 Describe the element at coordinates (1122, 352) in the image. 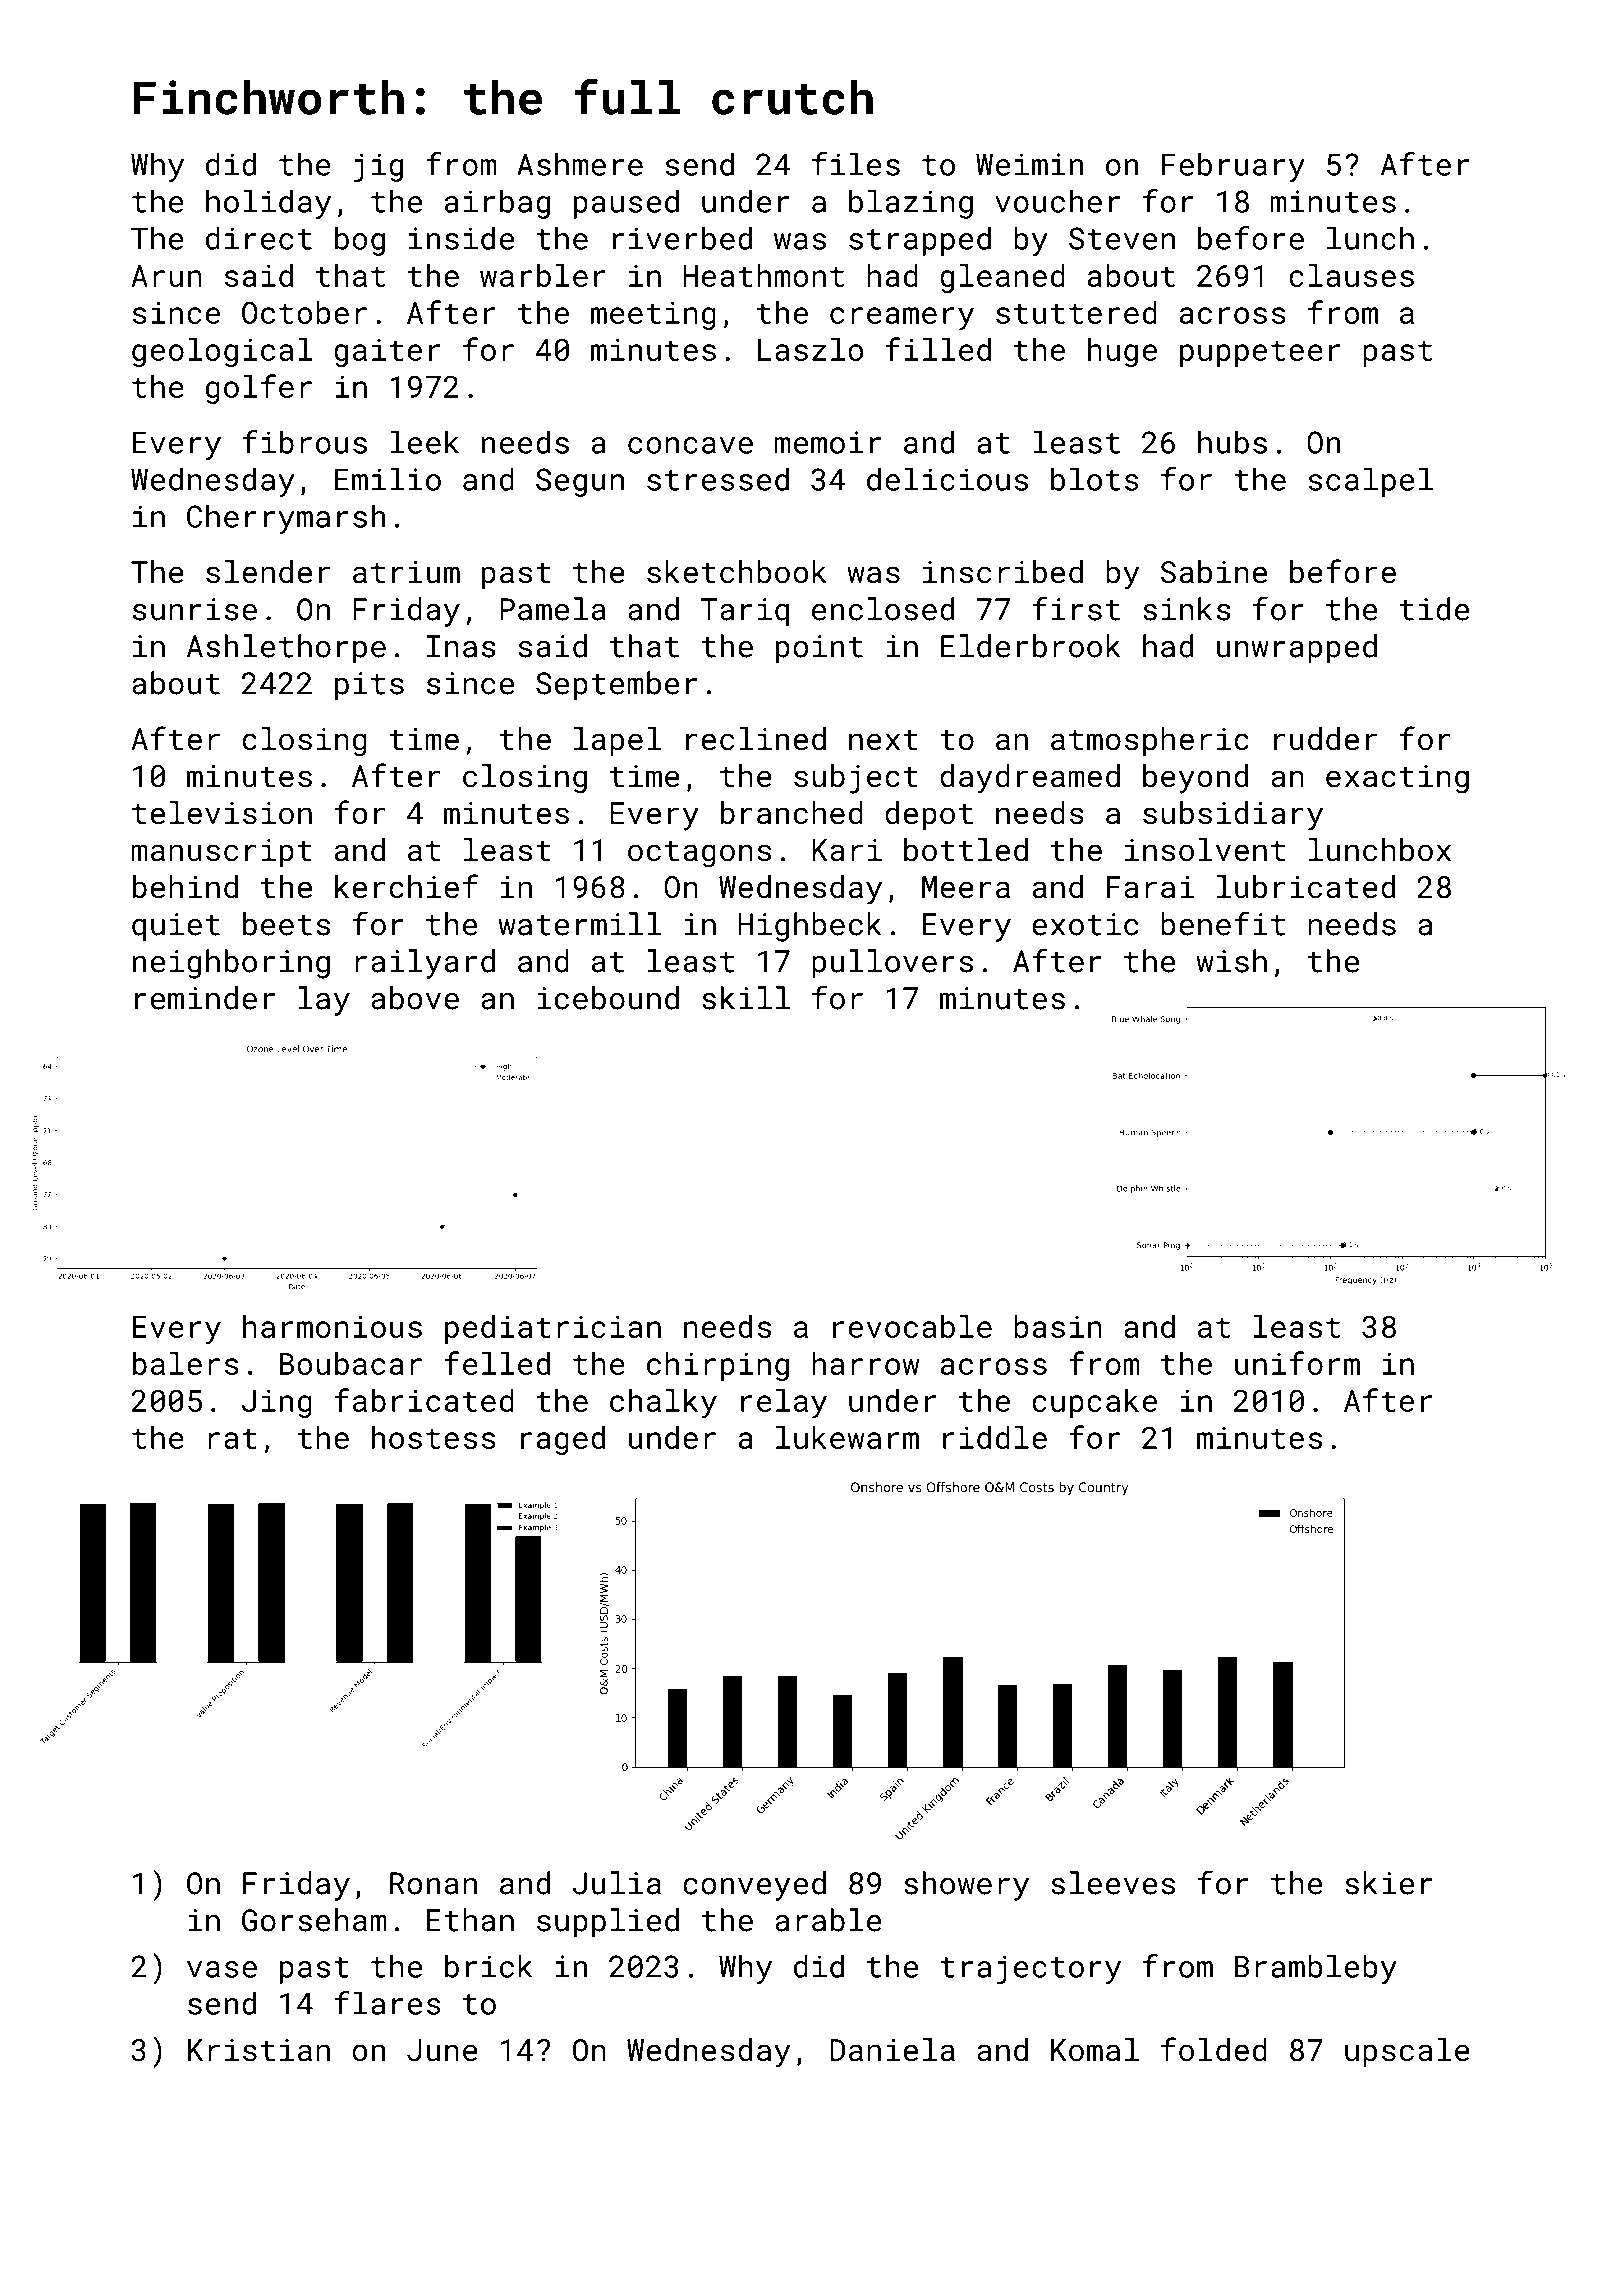

I see `huge` at that location.
